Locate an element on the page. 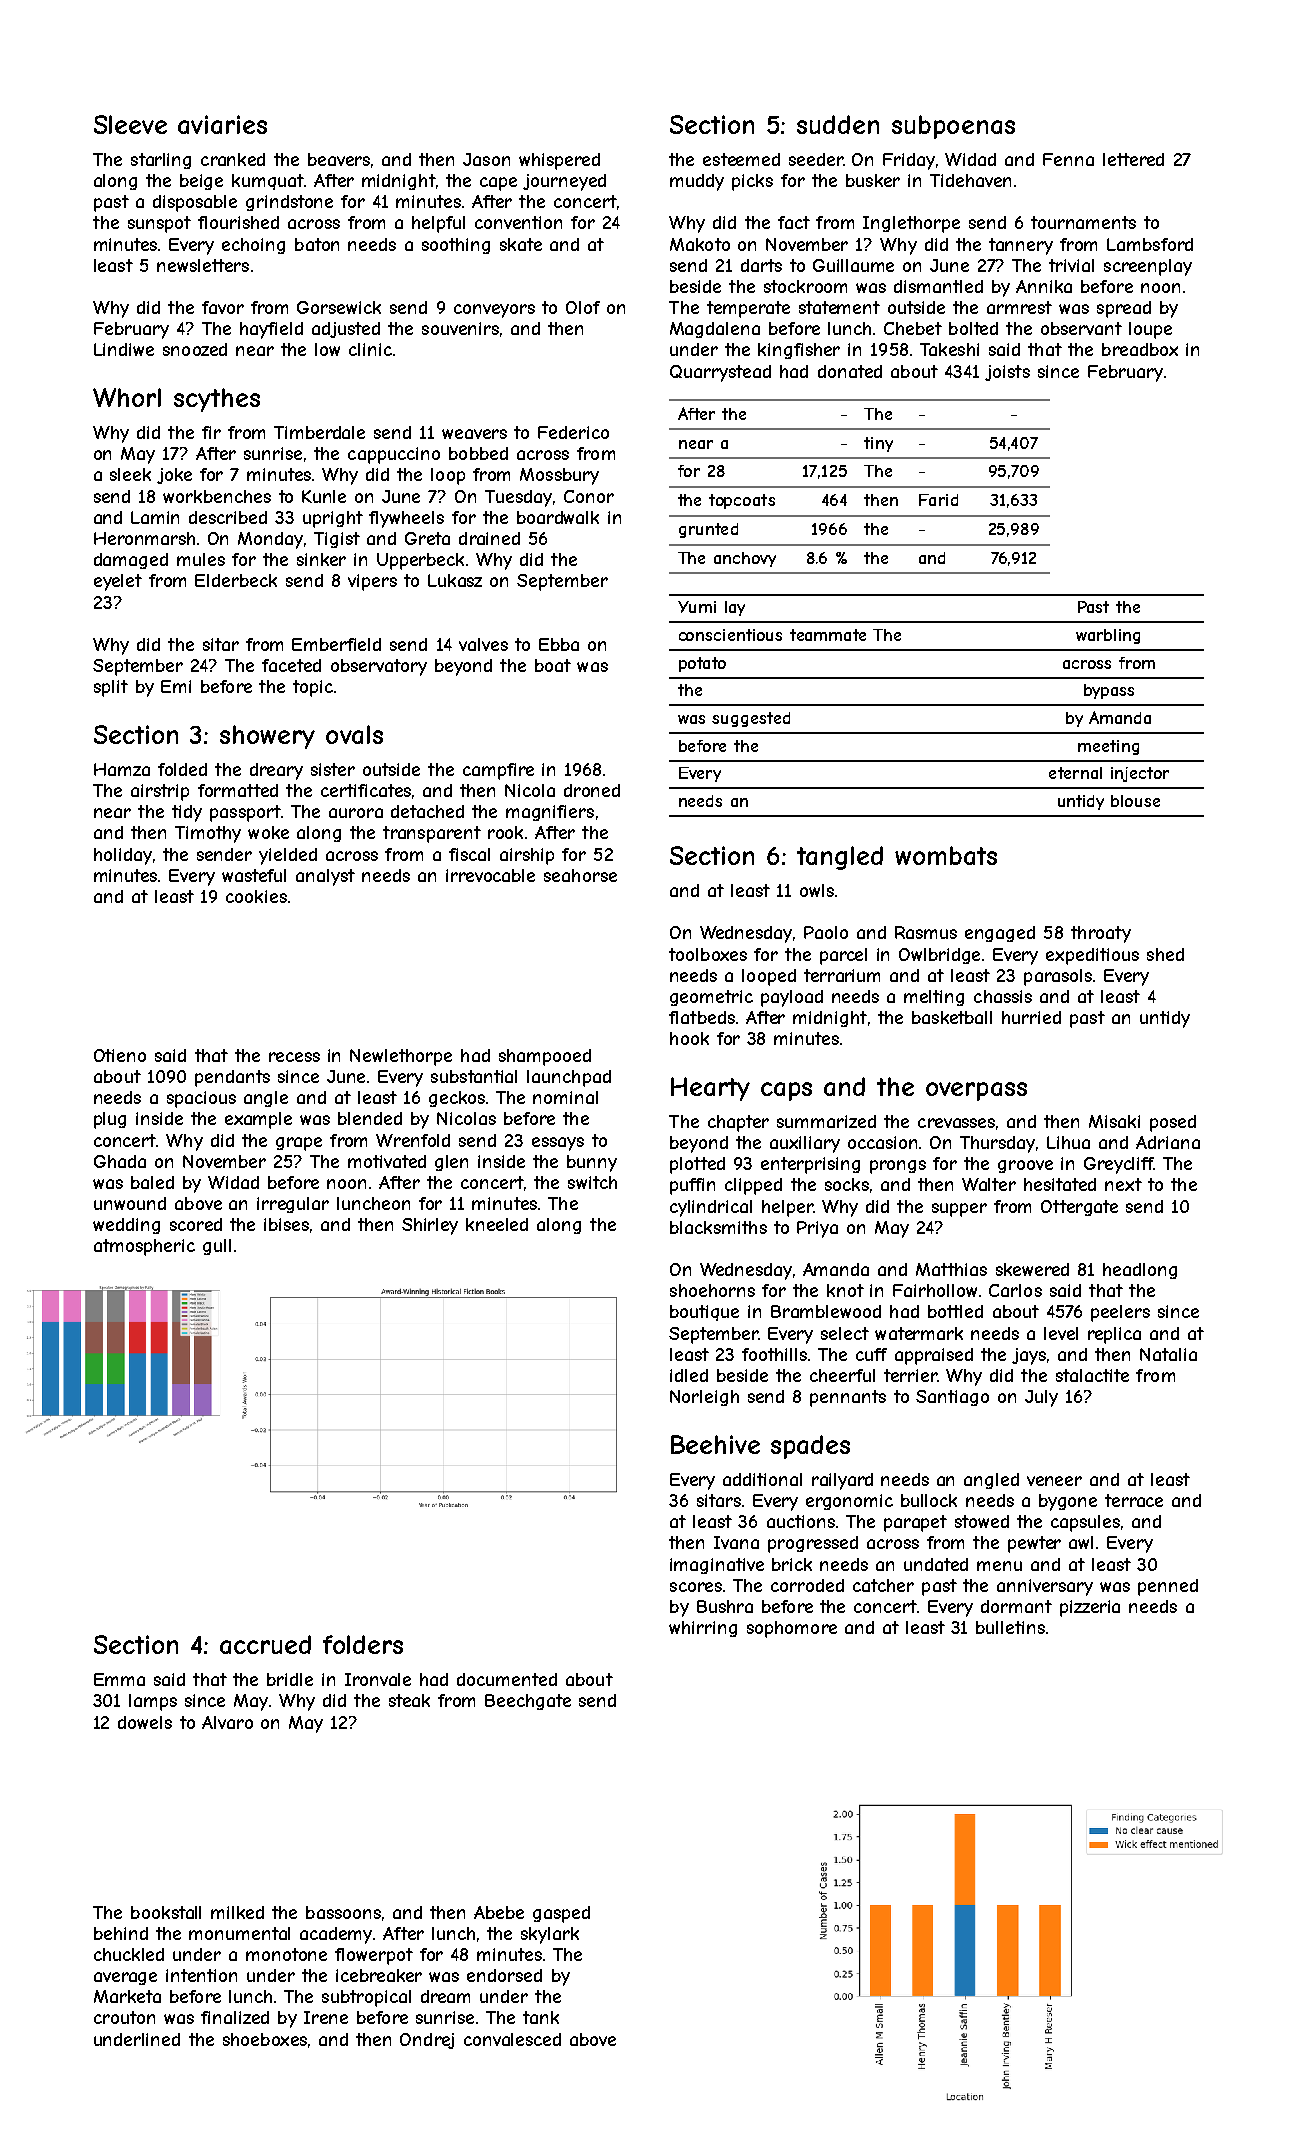 The height and width of the image is (2137, 1297). Shirley is located at coordinates (430, 1226).
